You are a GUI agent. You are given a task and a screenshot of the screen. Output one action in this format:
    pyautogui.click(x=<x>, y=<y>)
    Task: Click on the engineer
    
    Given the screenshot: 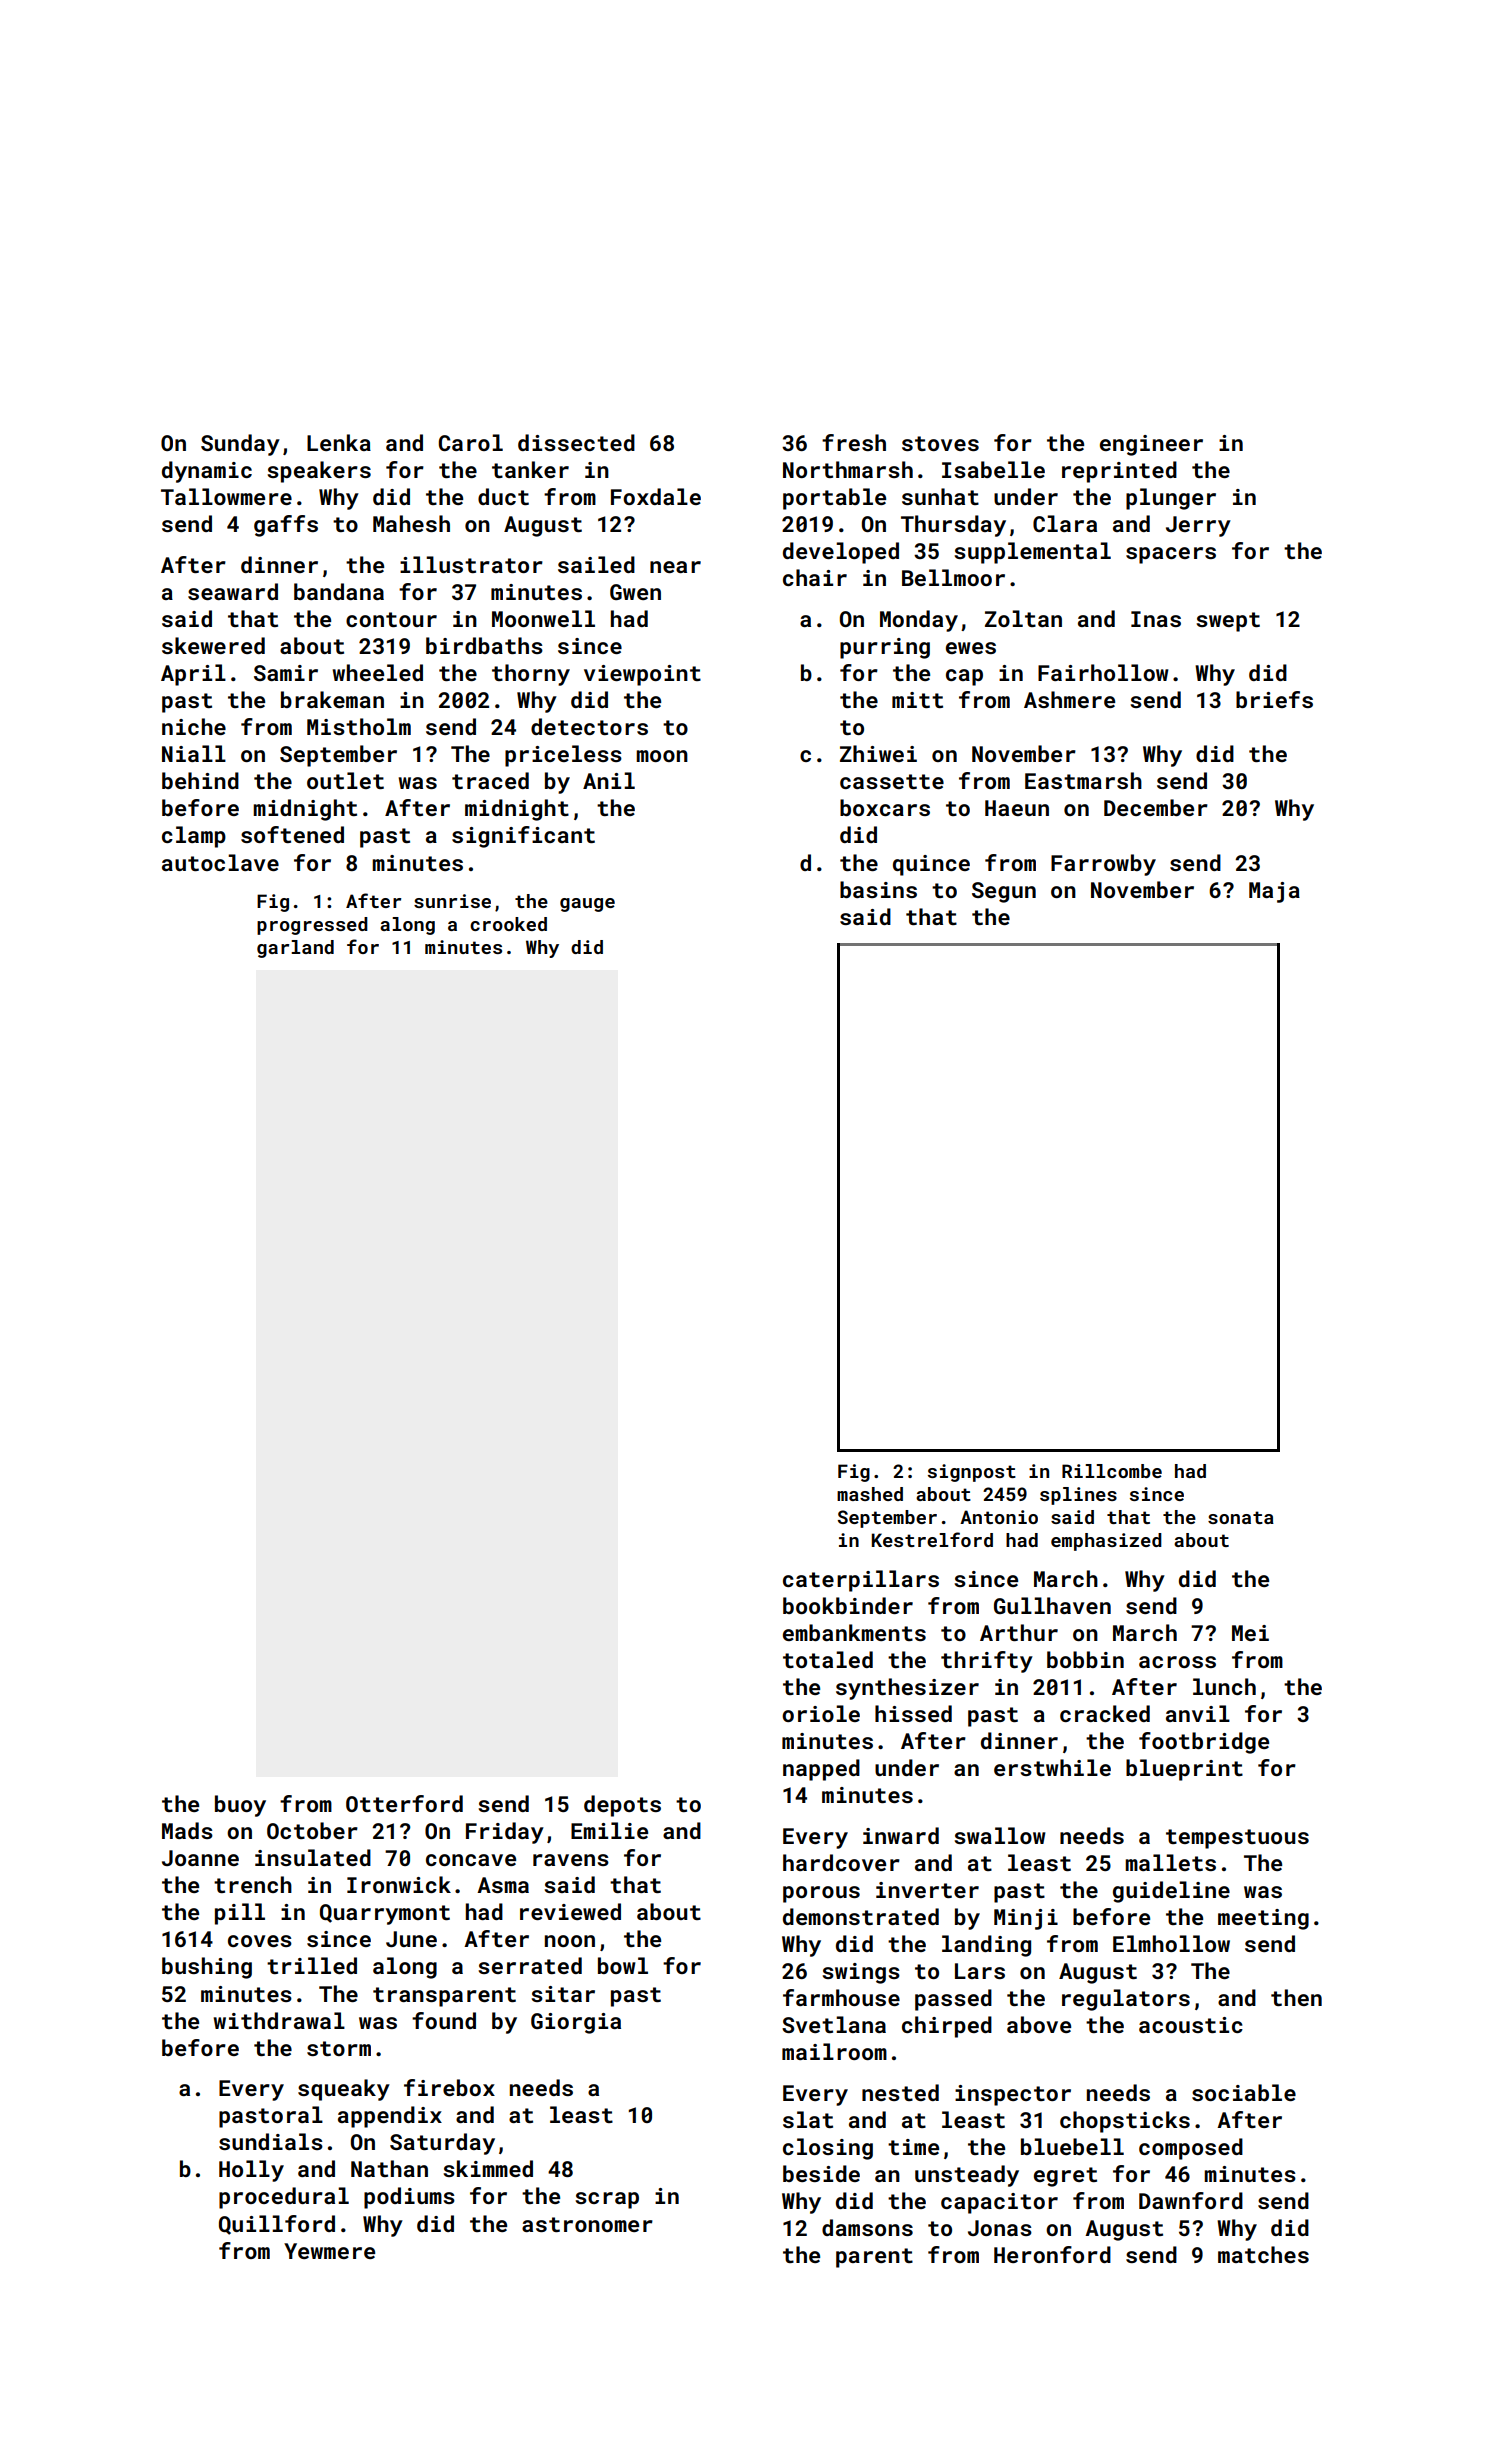 What is the action you would take?
    pyautogui.click(x=1151, y=445)
